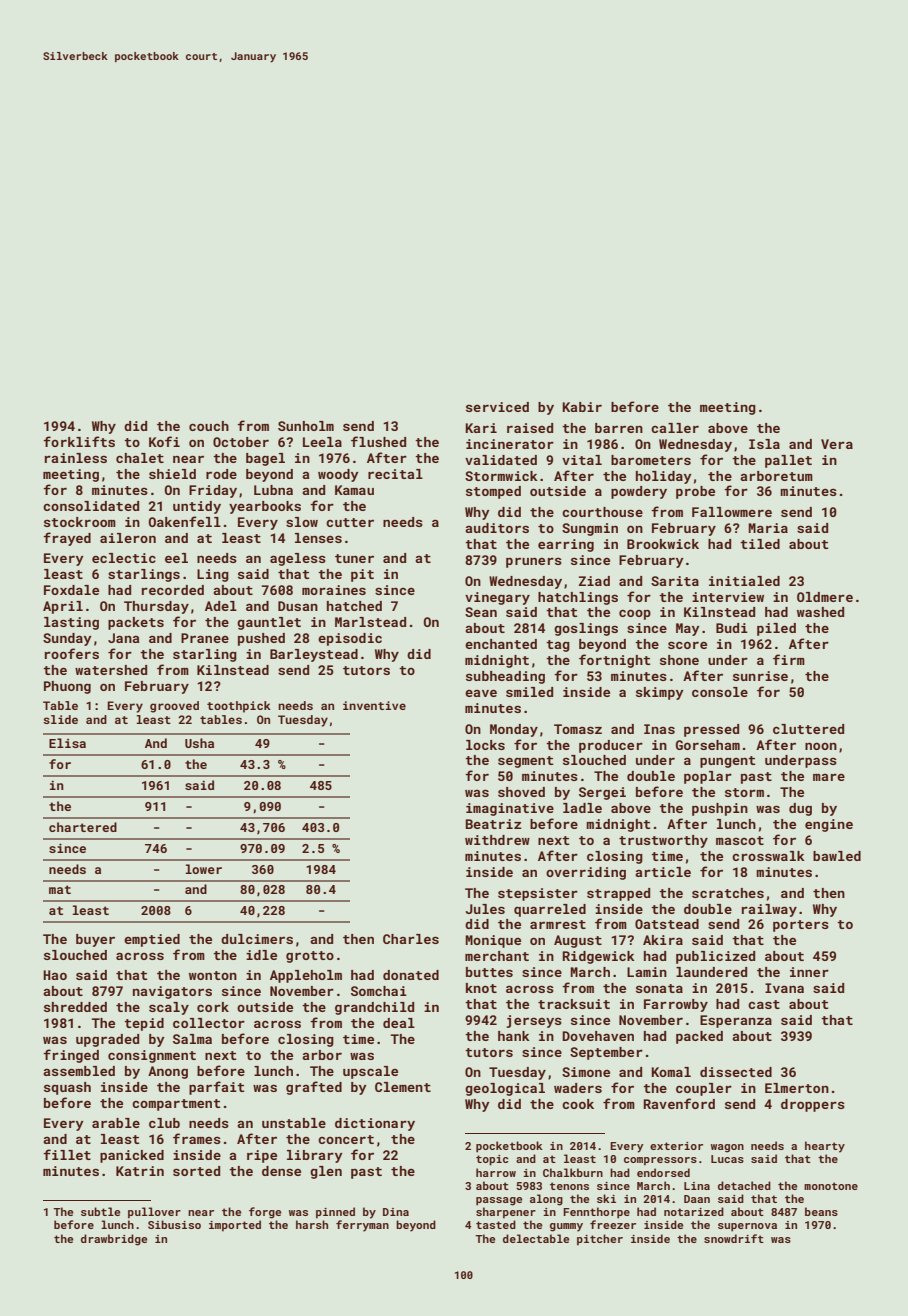 Image resolution: width=908 pixels, height=1316 pixels. What do you see at coordinates (760, 676) in the page?
I see `sunrise` at bounding box center [760, 676].
